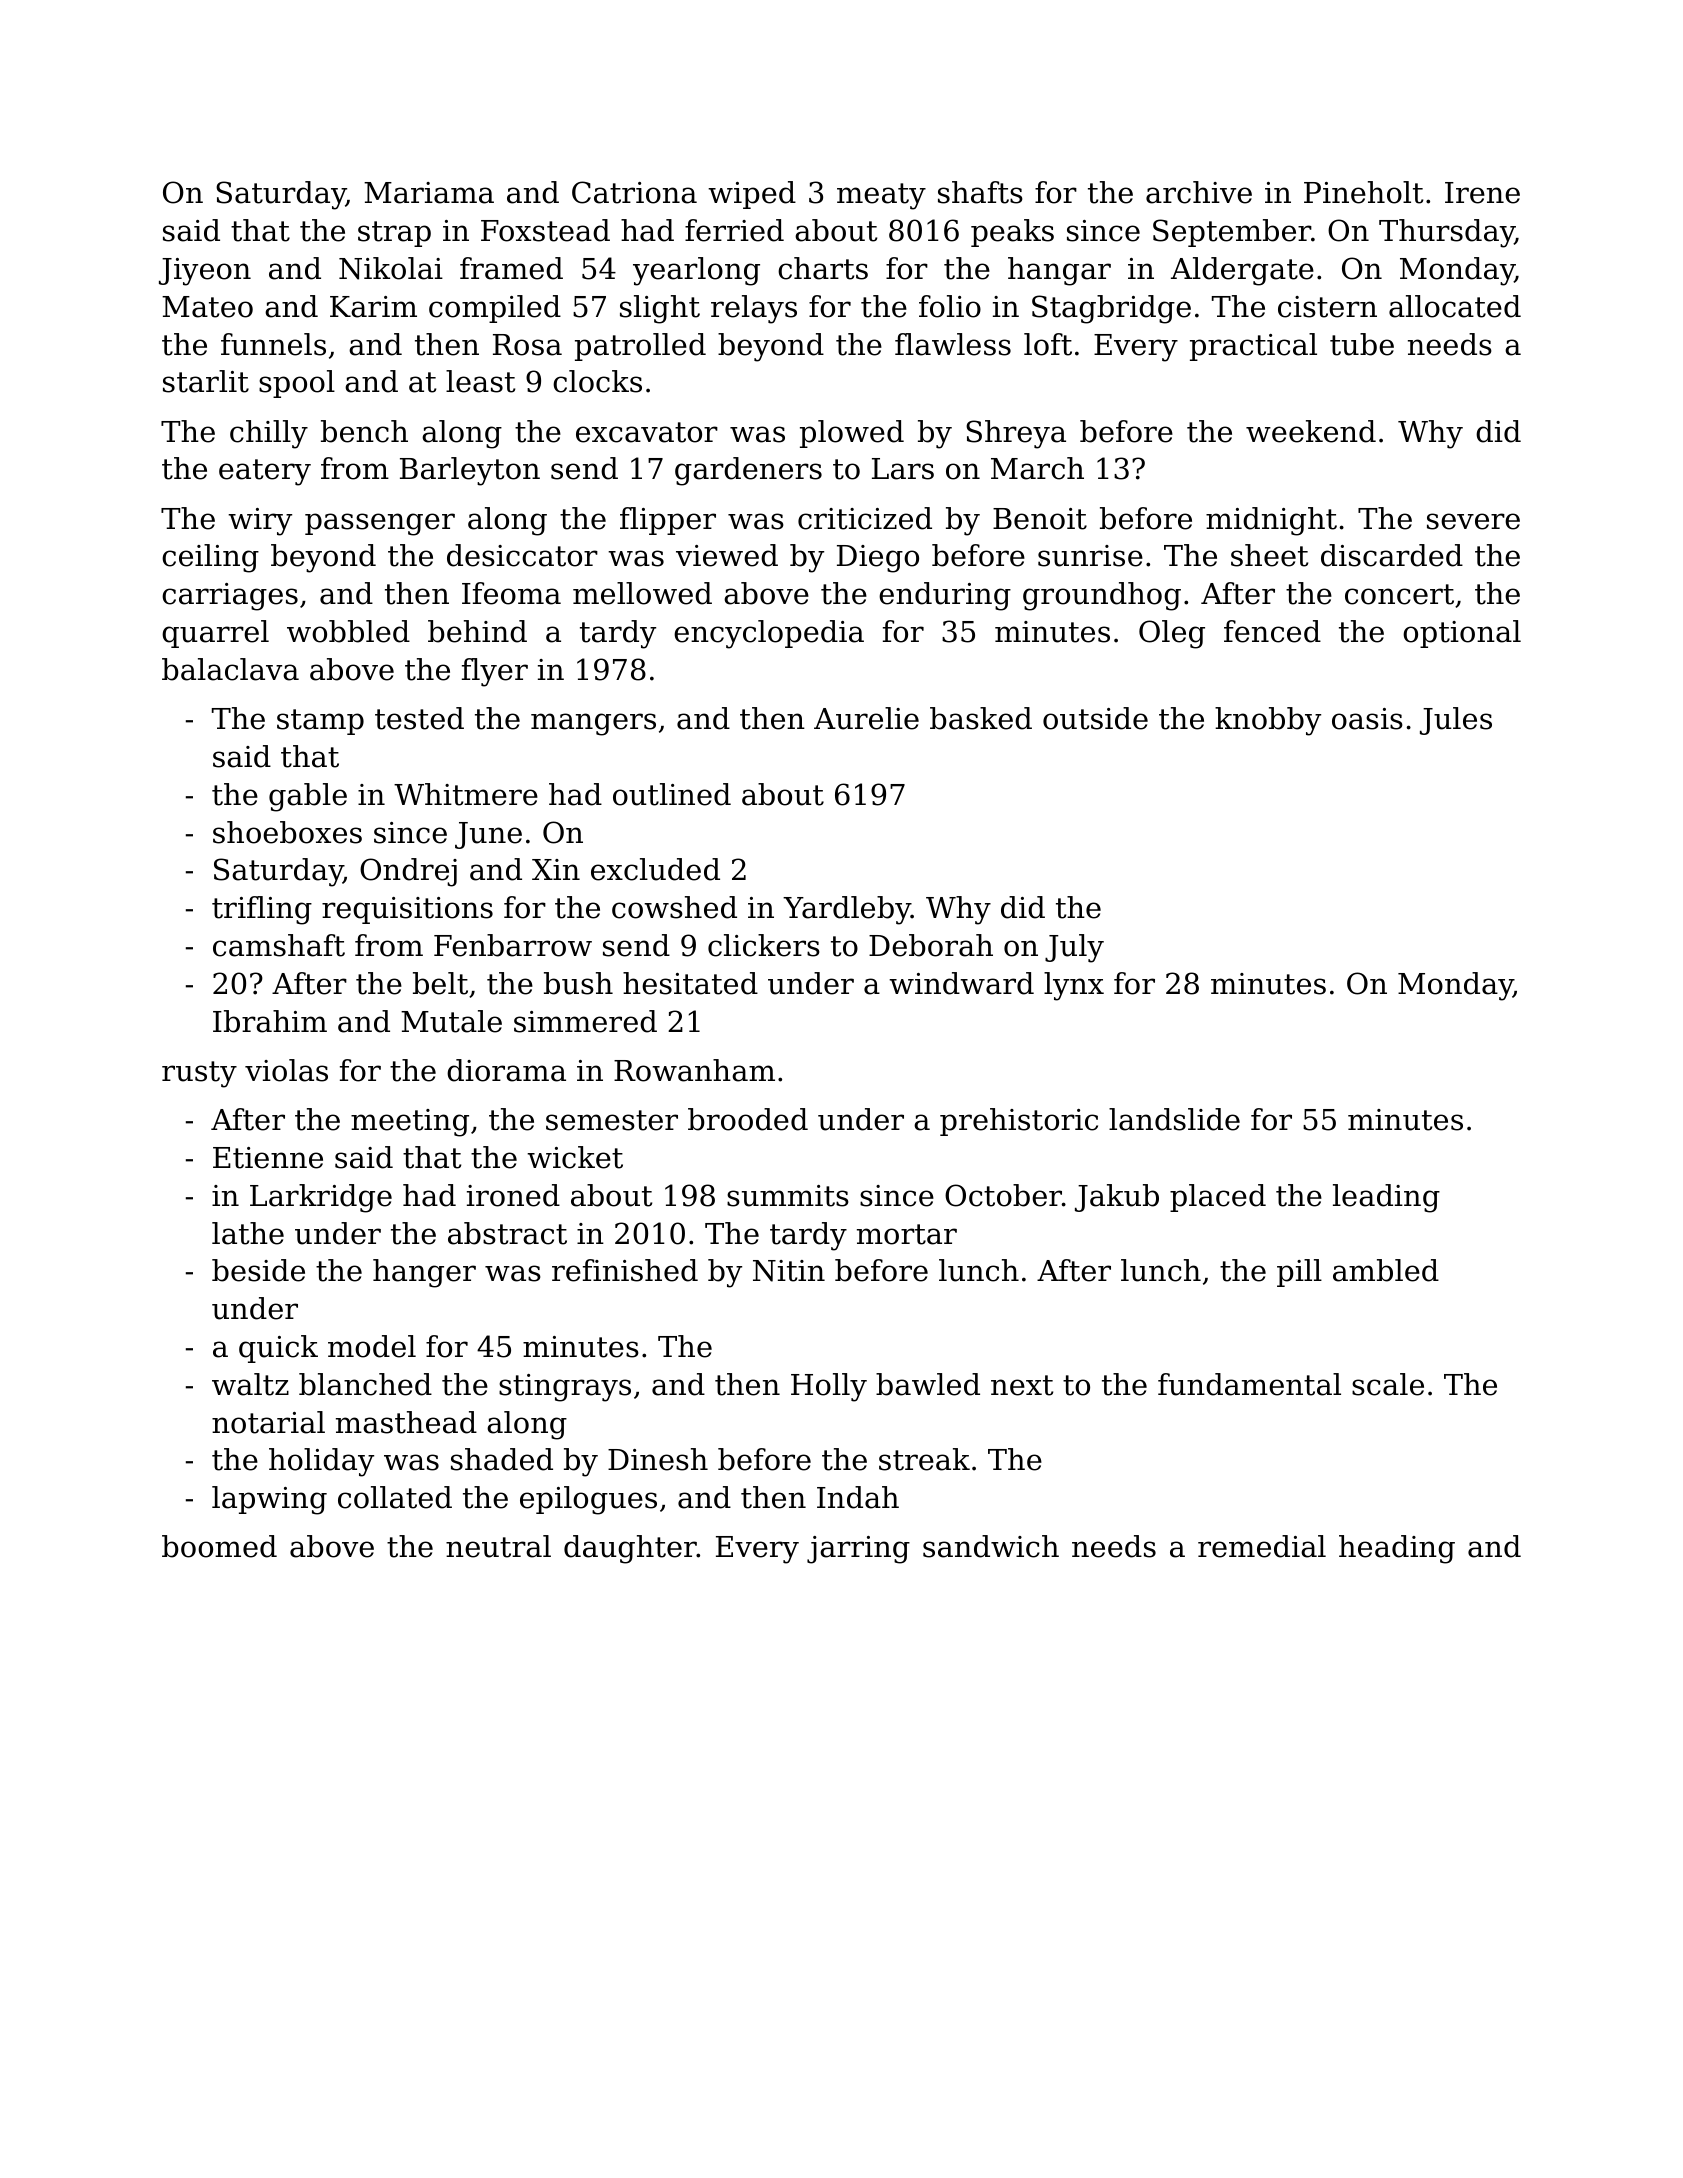  Describe the element at coordinates (279, 945) in the screenshot. I see `camshaft` at that location.
